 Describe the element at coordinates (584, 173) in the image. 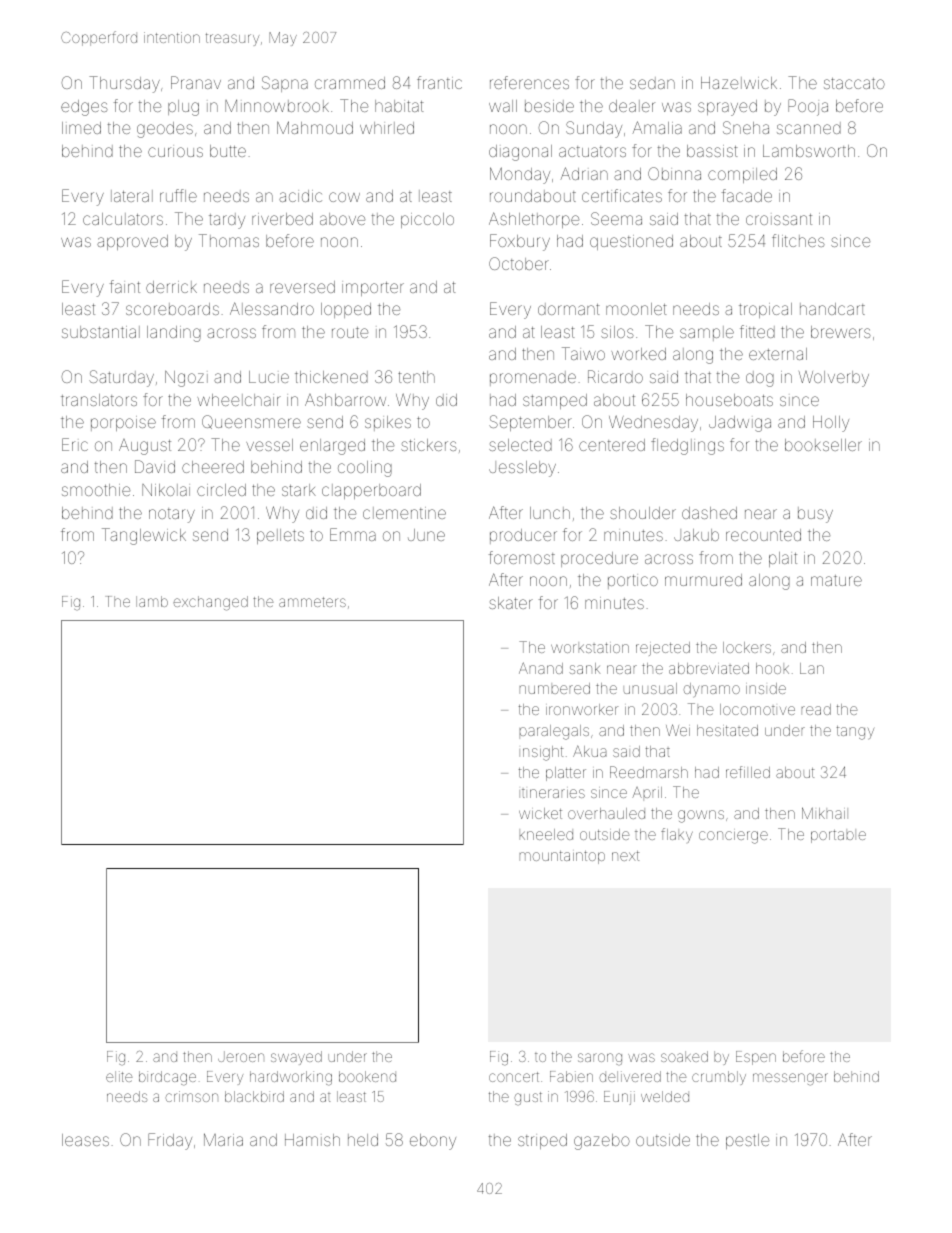

I see `Adrian` at that location.
